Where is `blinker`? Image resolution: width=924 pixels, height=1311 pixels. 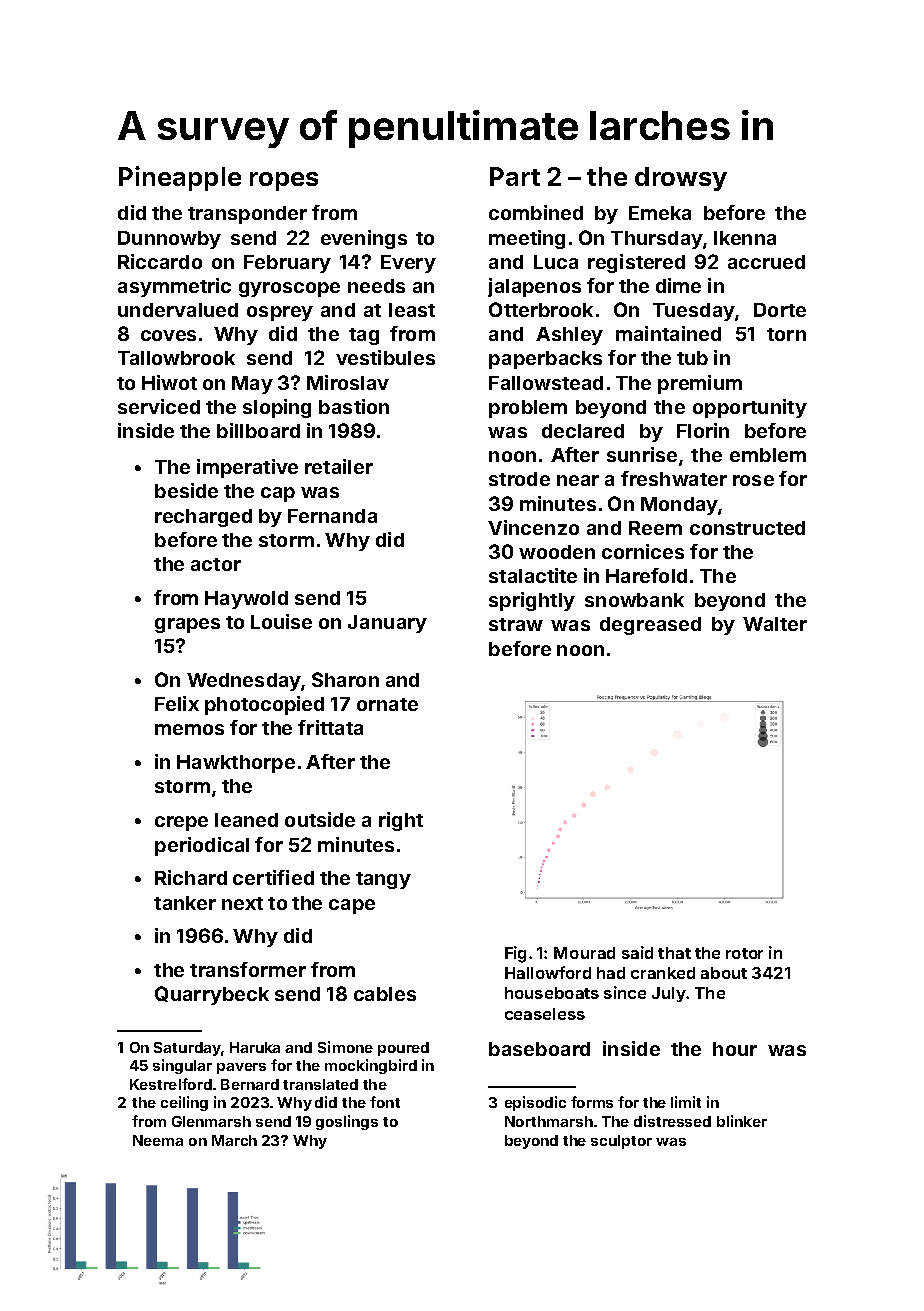 blinker is located at coordinates (742, 1121).
